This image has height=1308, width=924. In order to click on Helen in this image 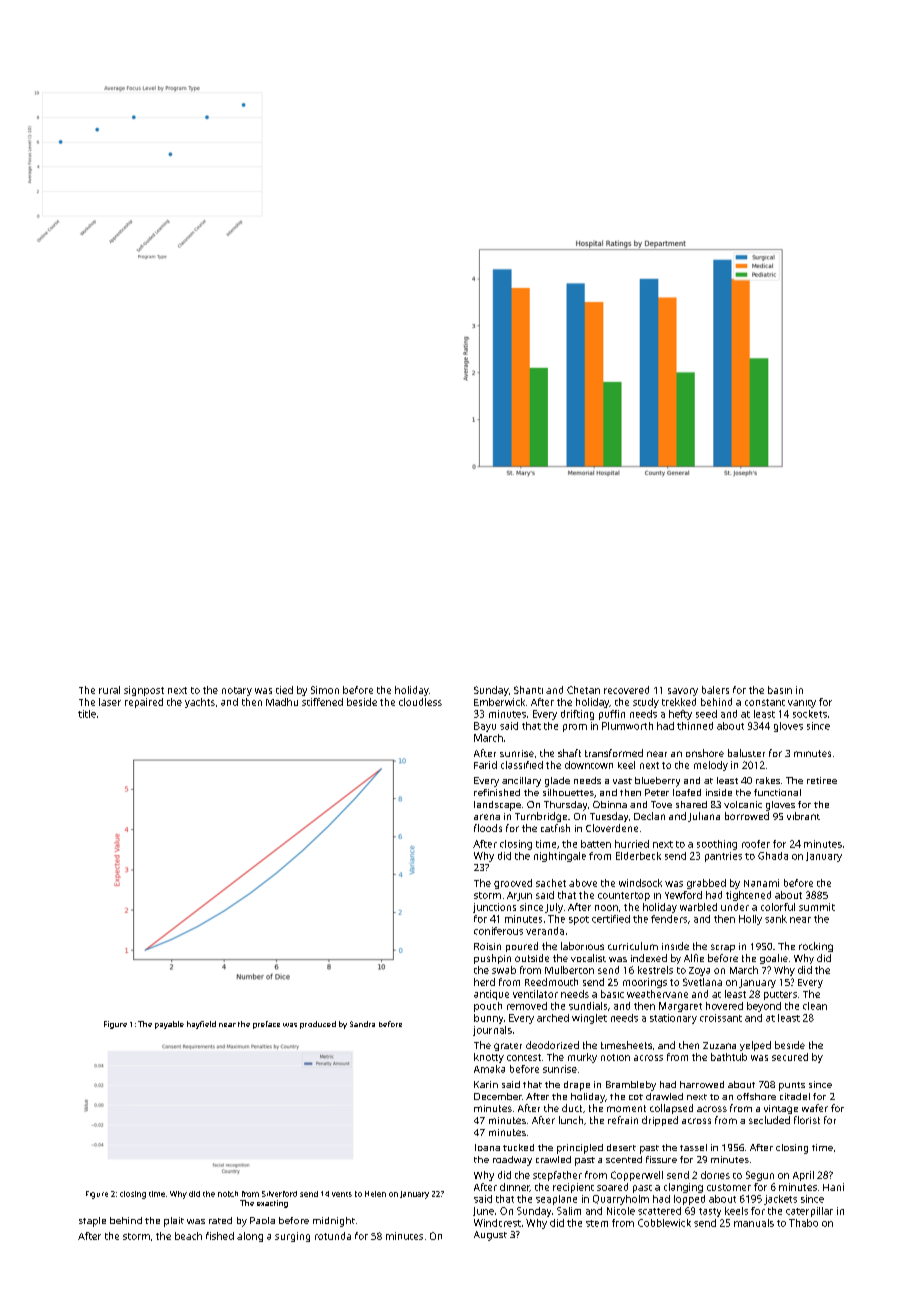, I will do `click(375, 1194)`.
